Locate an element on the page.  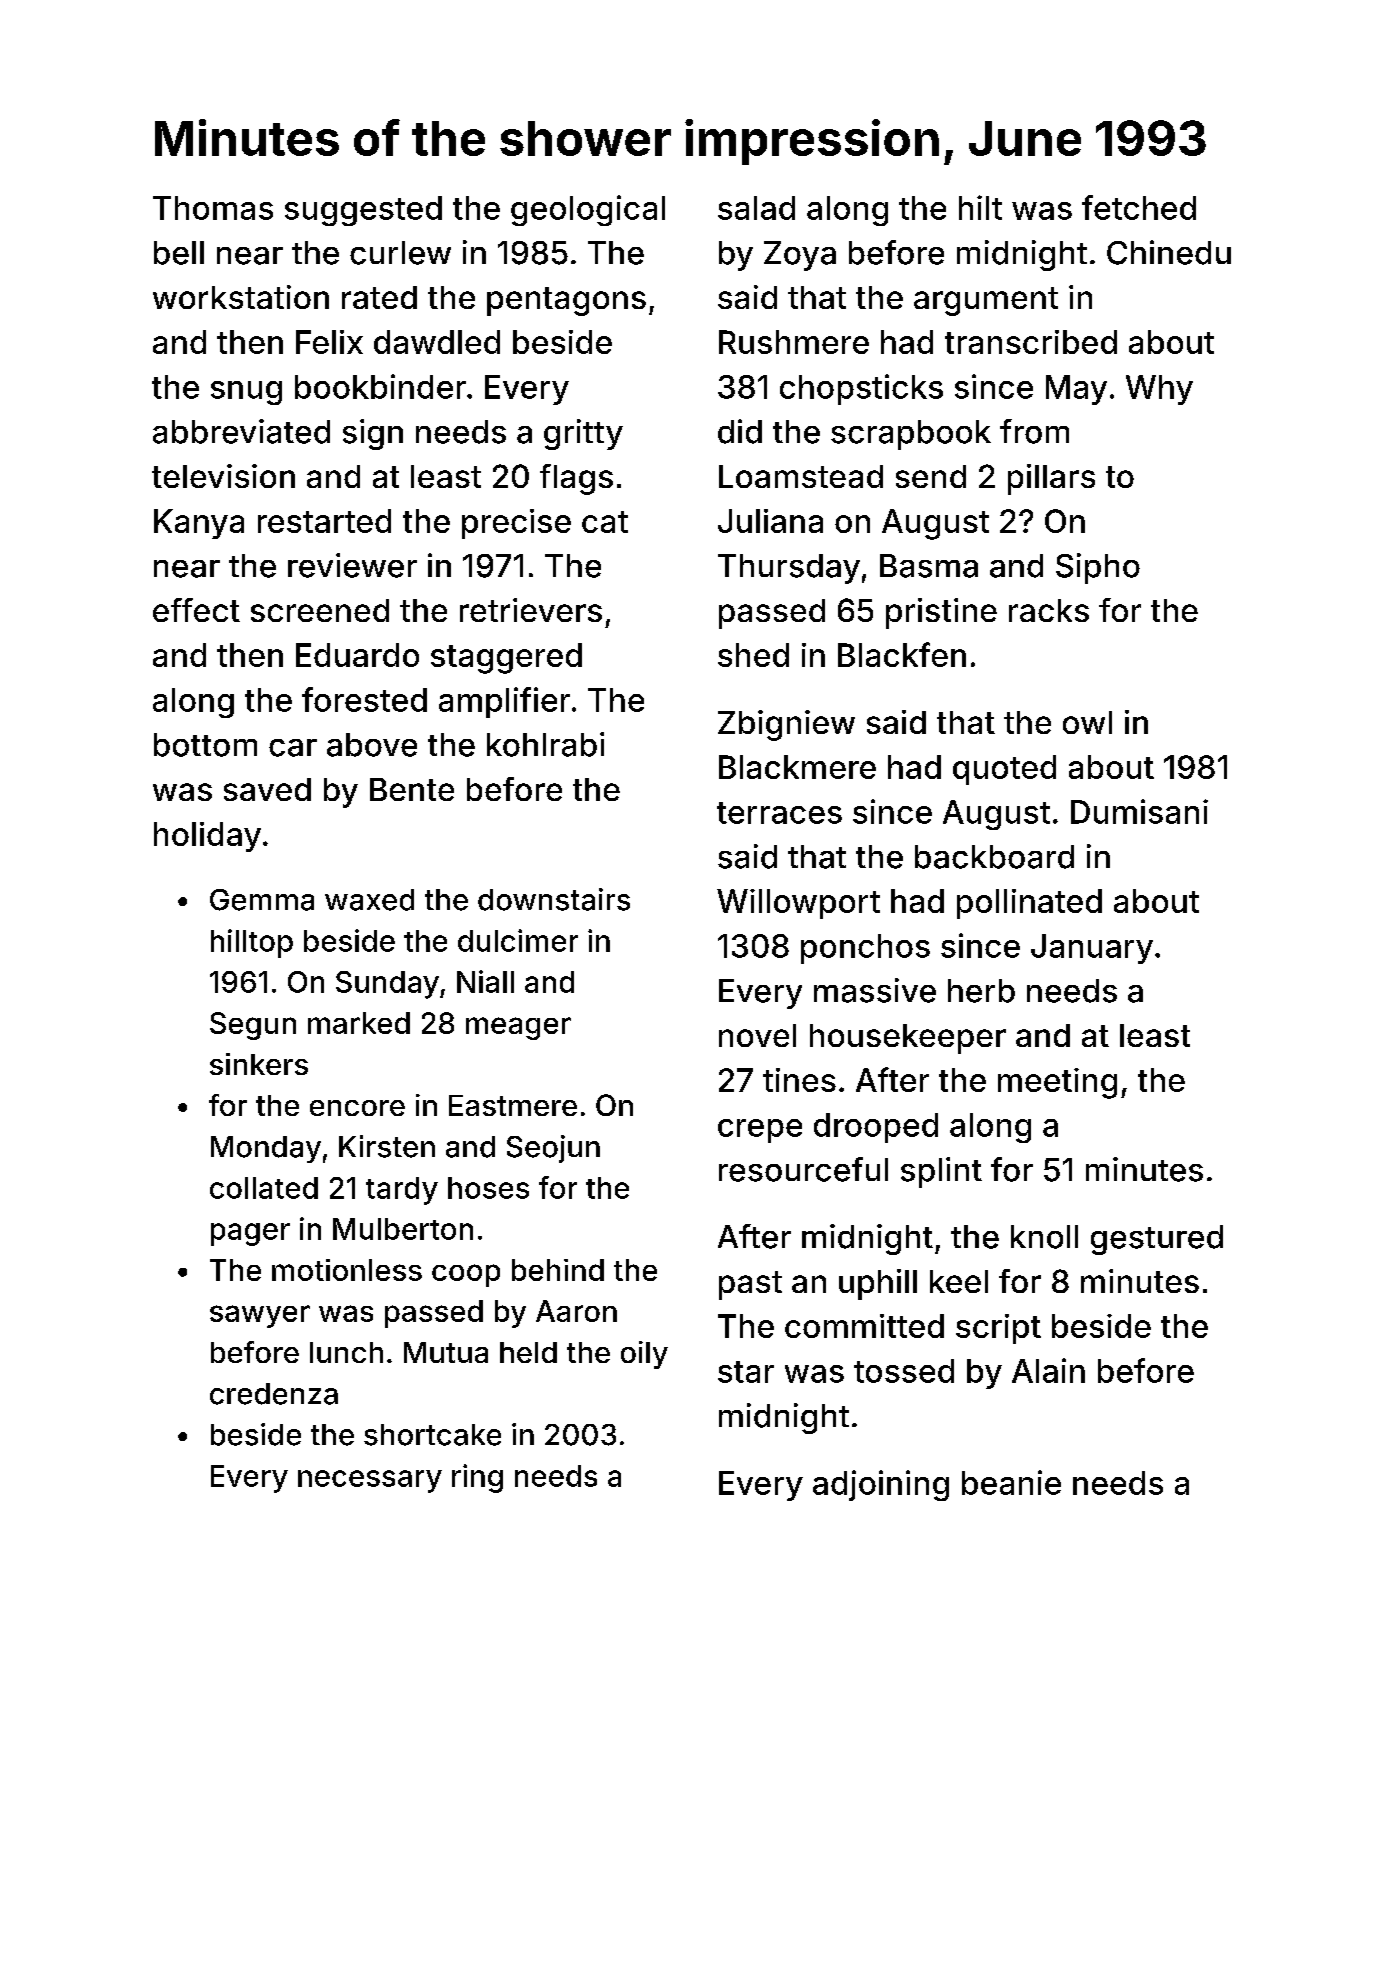
suggested is located at coordinates (363, 211).
